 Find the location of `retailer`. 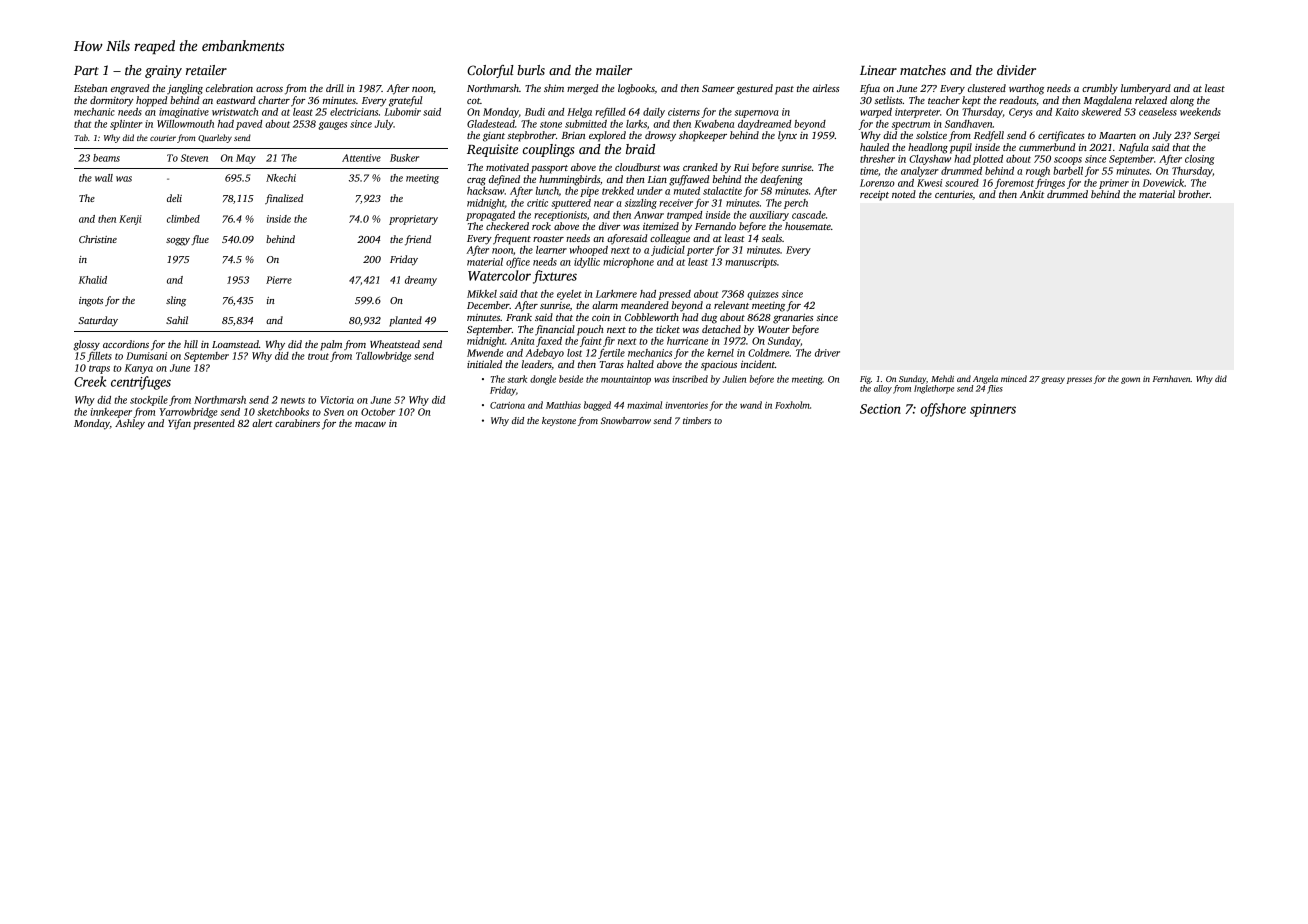

retailer is located at coordinates (206, 70).
